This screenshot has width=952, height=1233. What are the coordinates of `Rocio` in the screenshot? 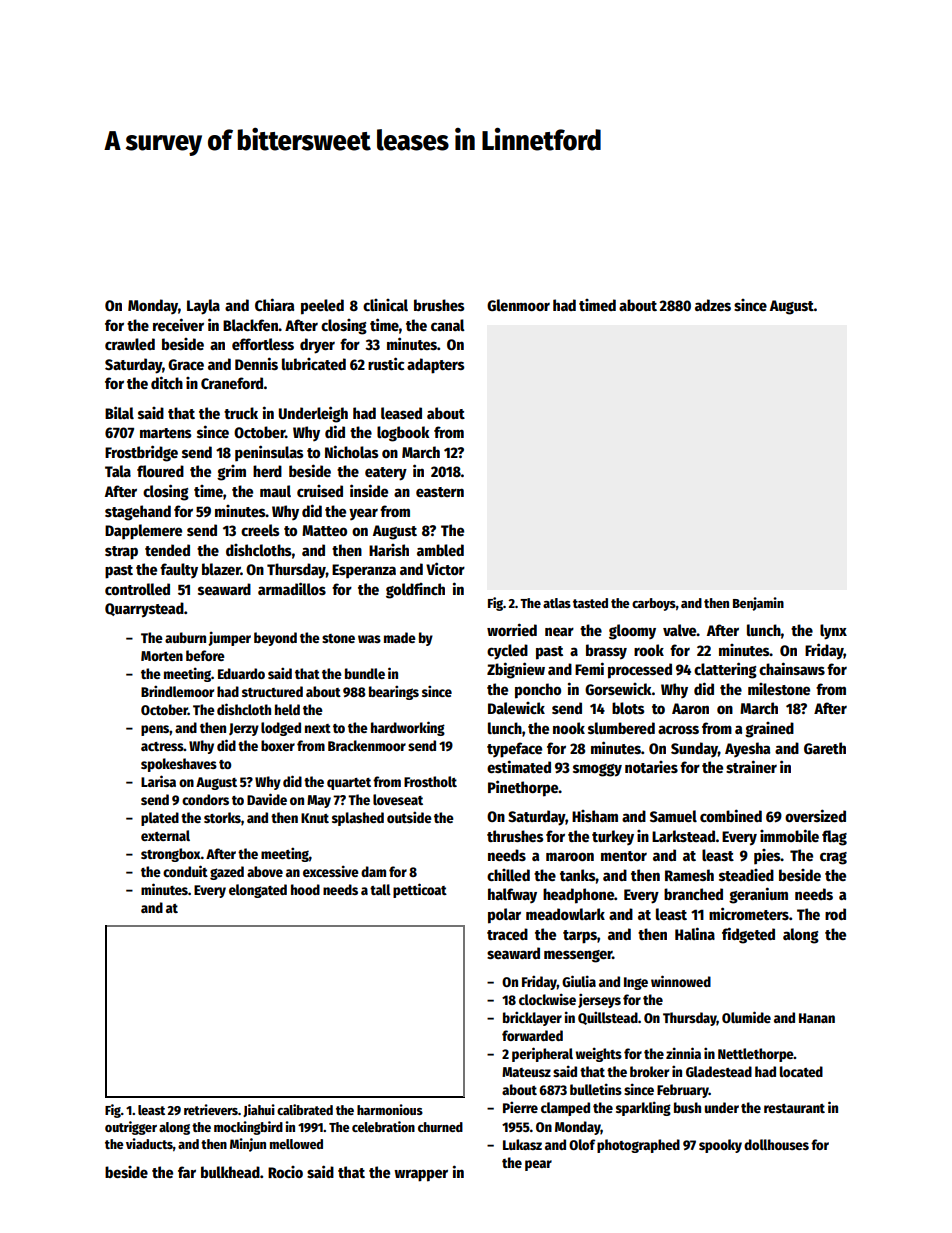 It's located at (285, 1172).
